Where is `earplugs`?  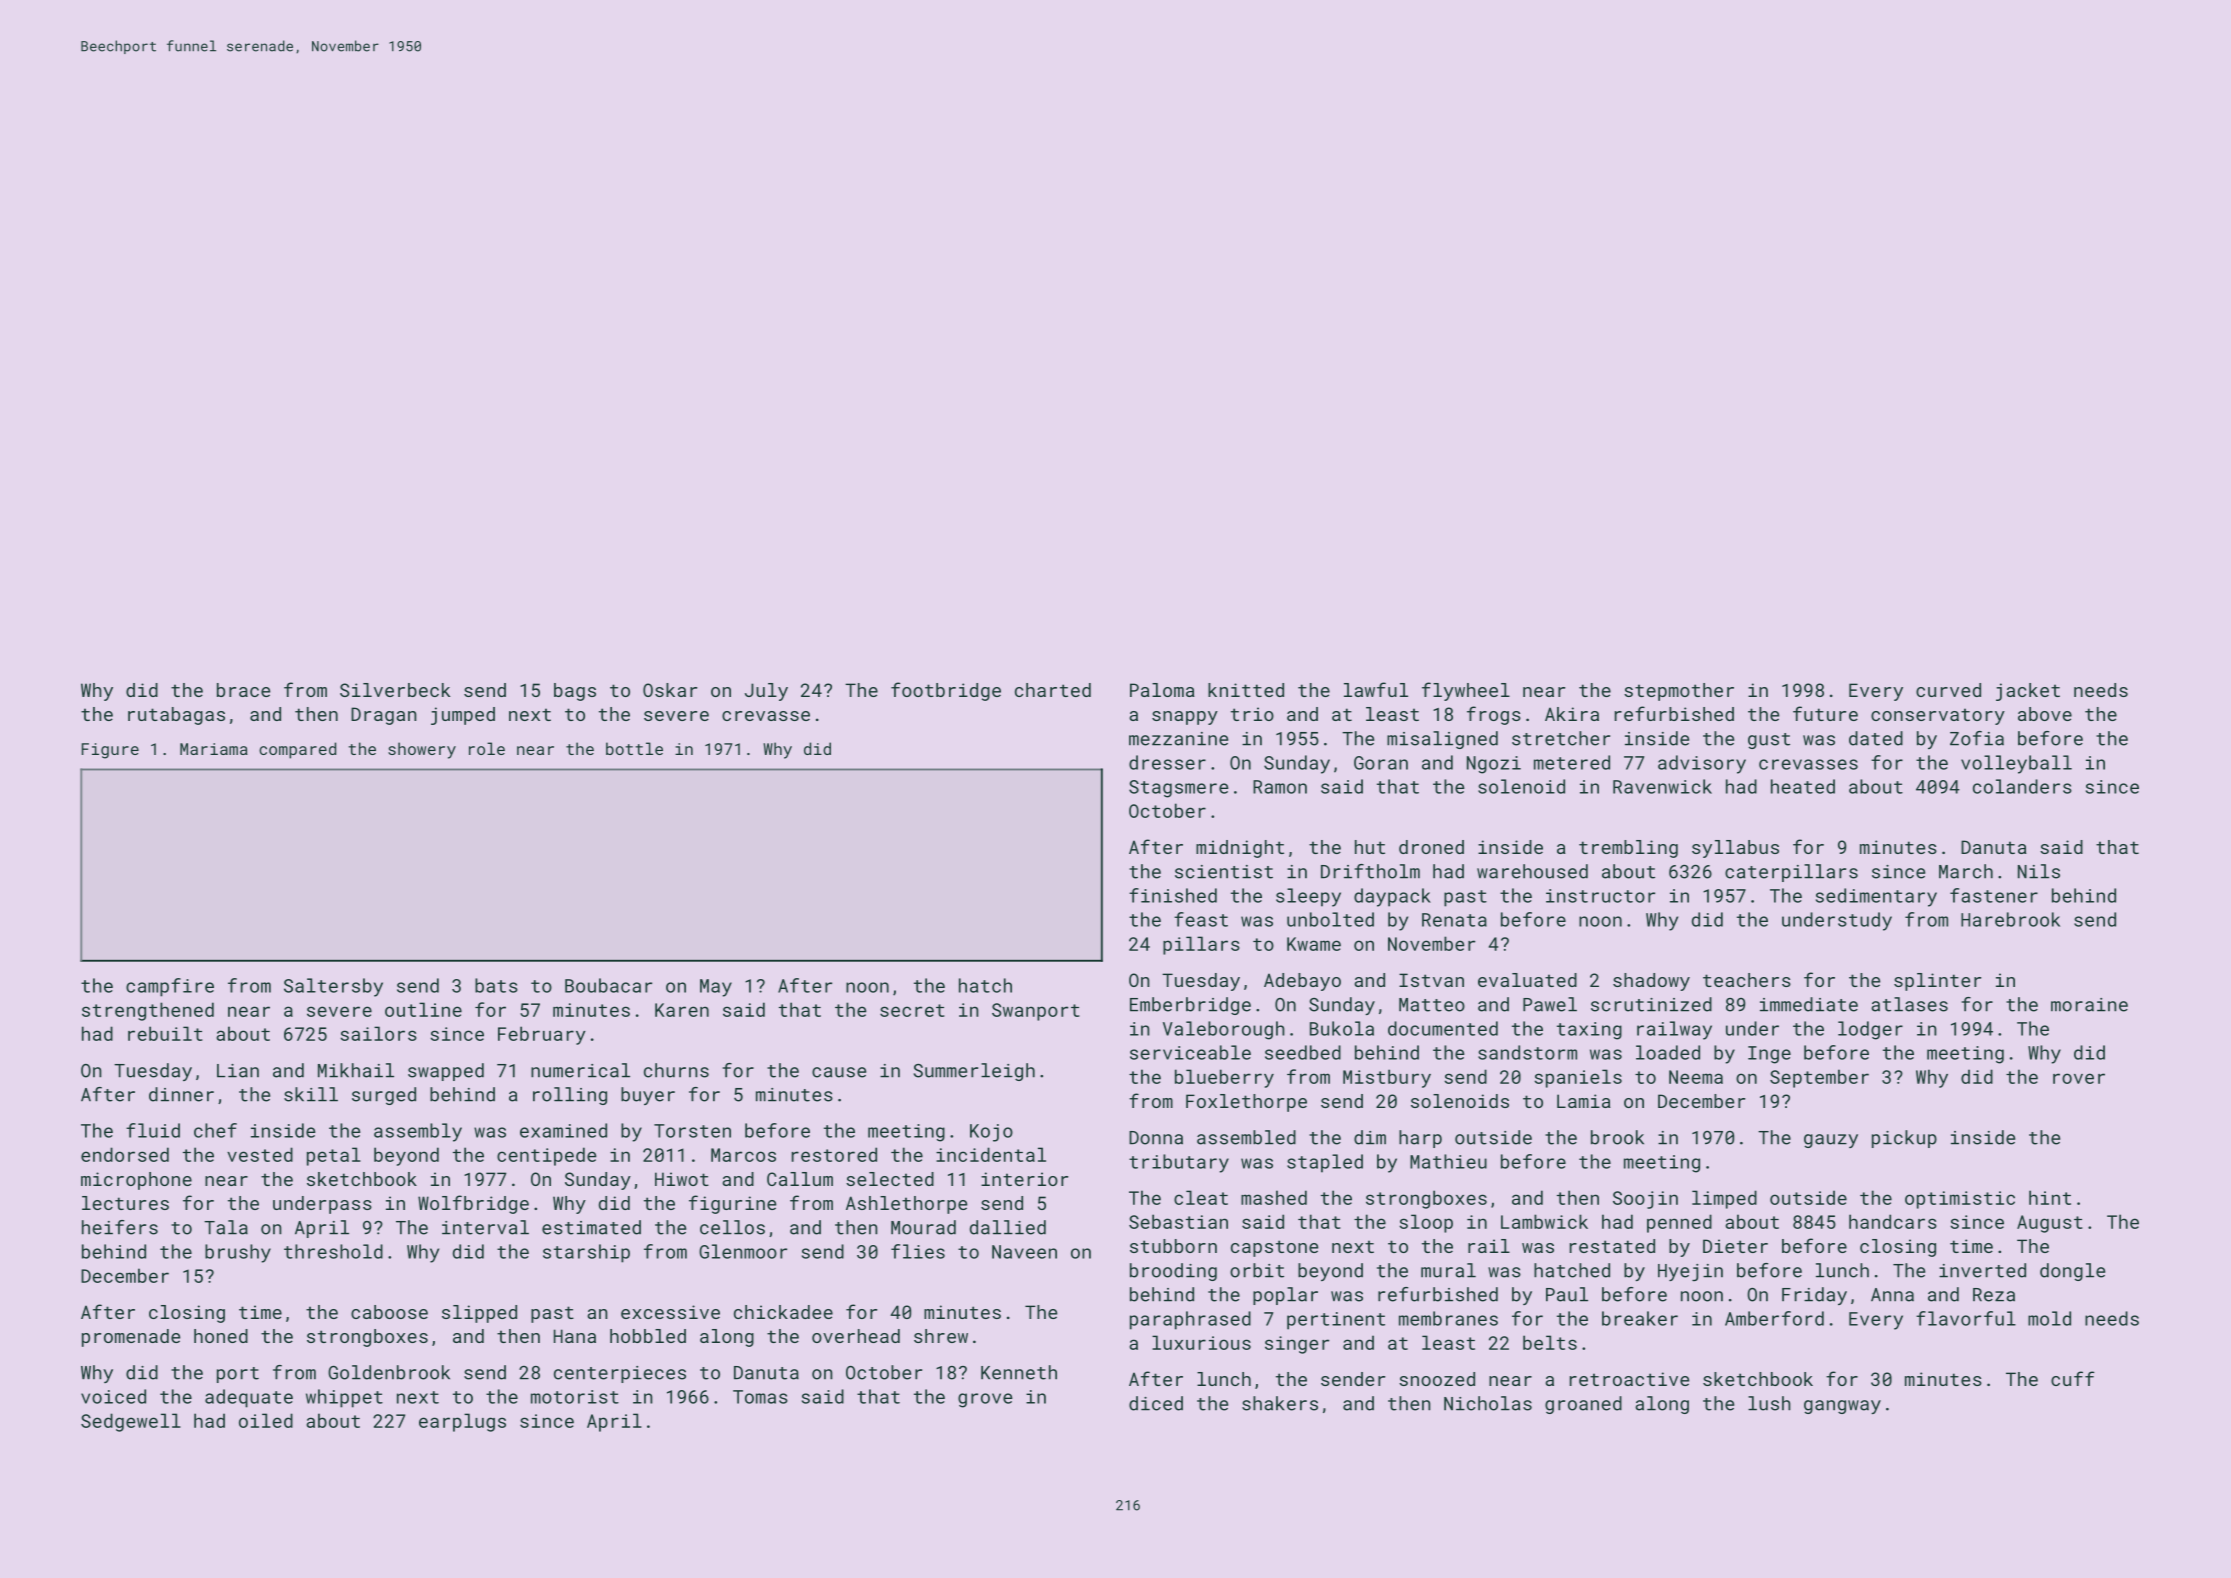
earplugs is located at coordinates (462, 1422).
